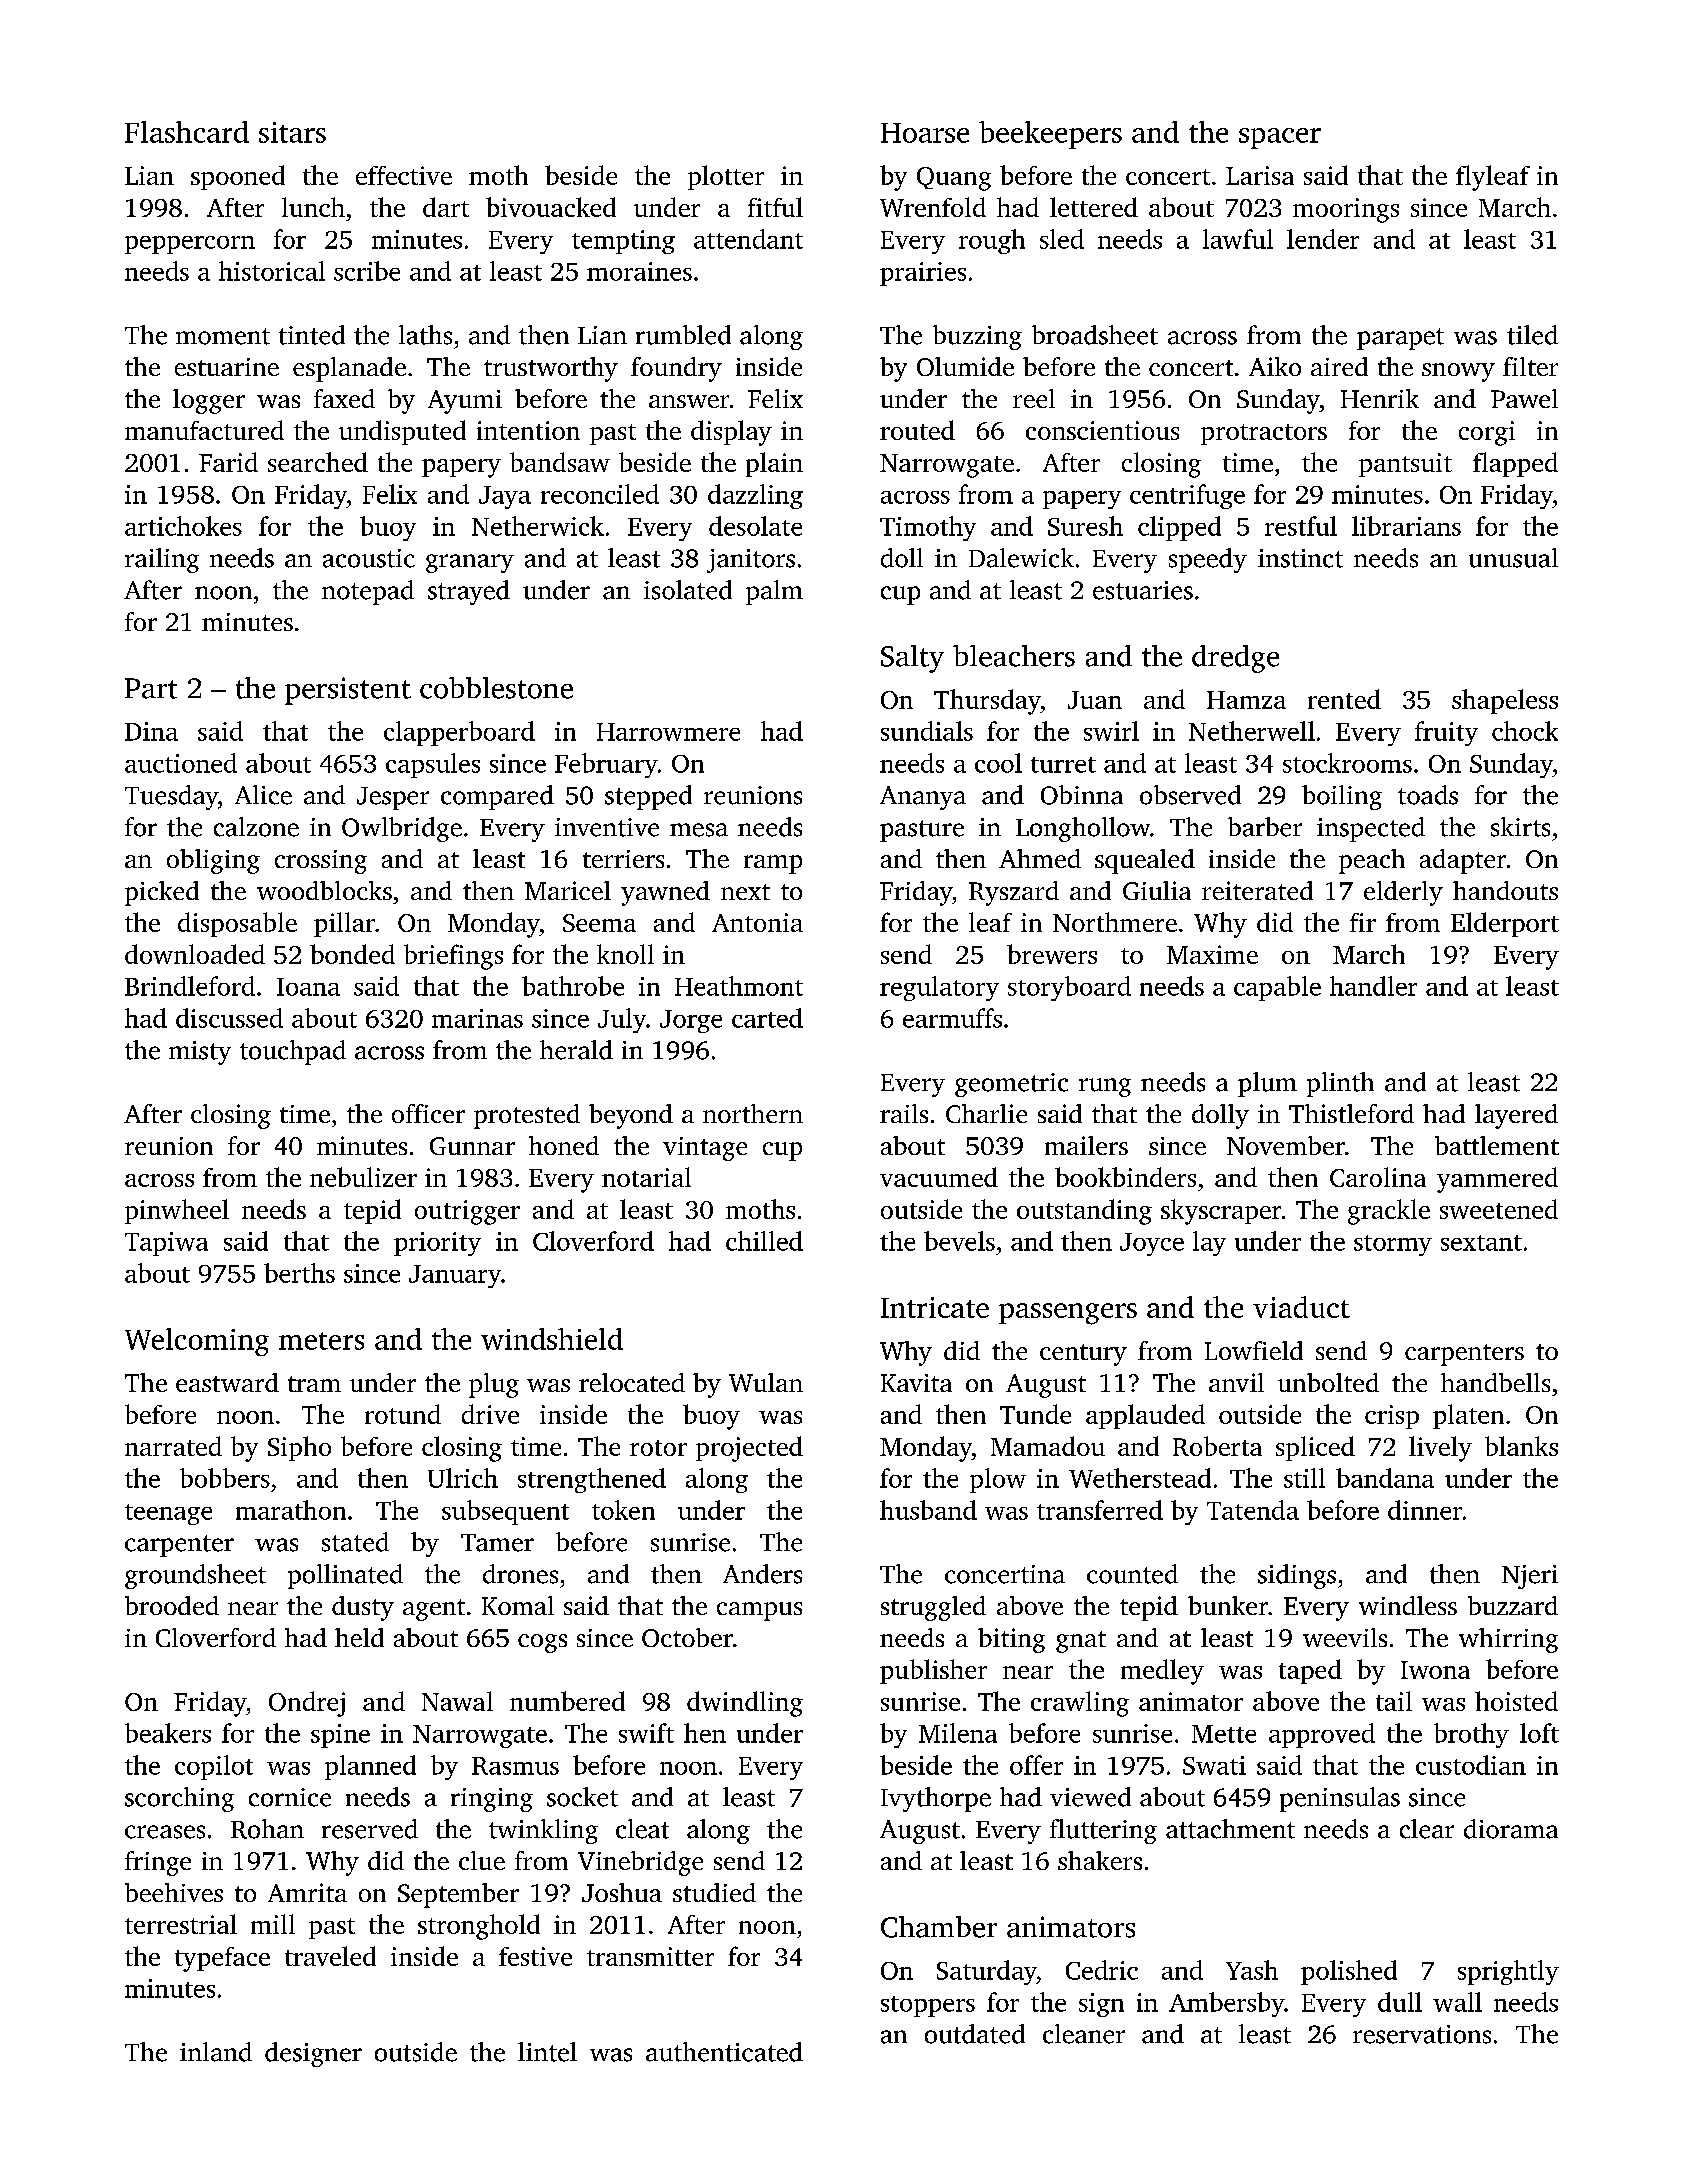 The height and width of the document is (2178, 1683). I want to click on Ambersby, so click(1226, 2004).
